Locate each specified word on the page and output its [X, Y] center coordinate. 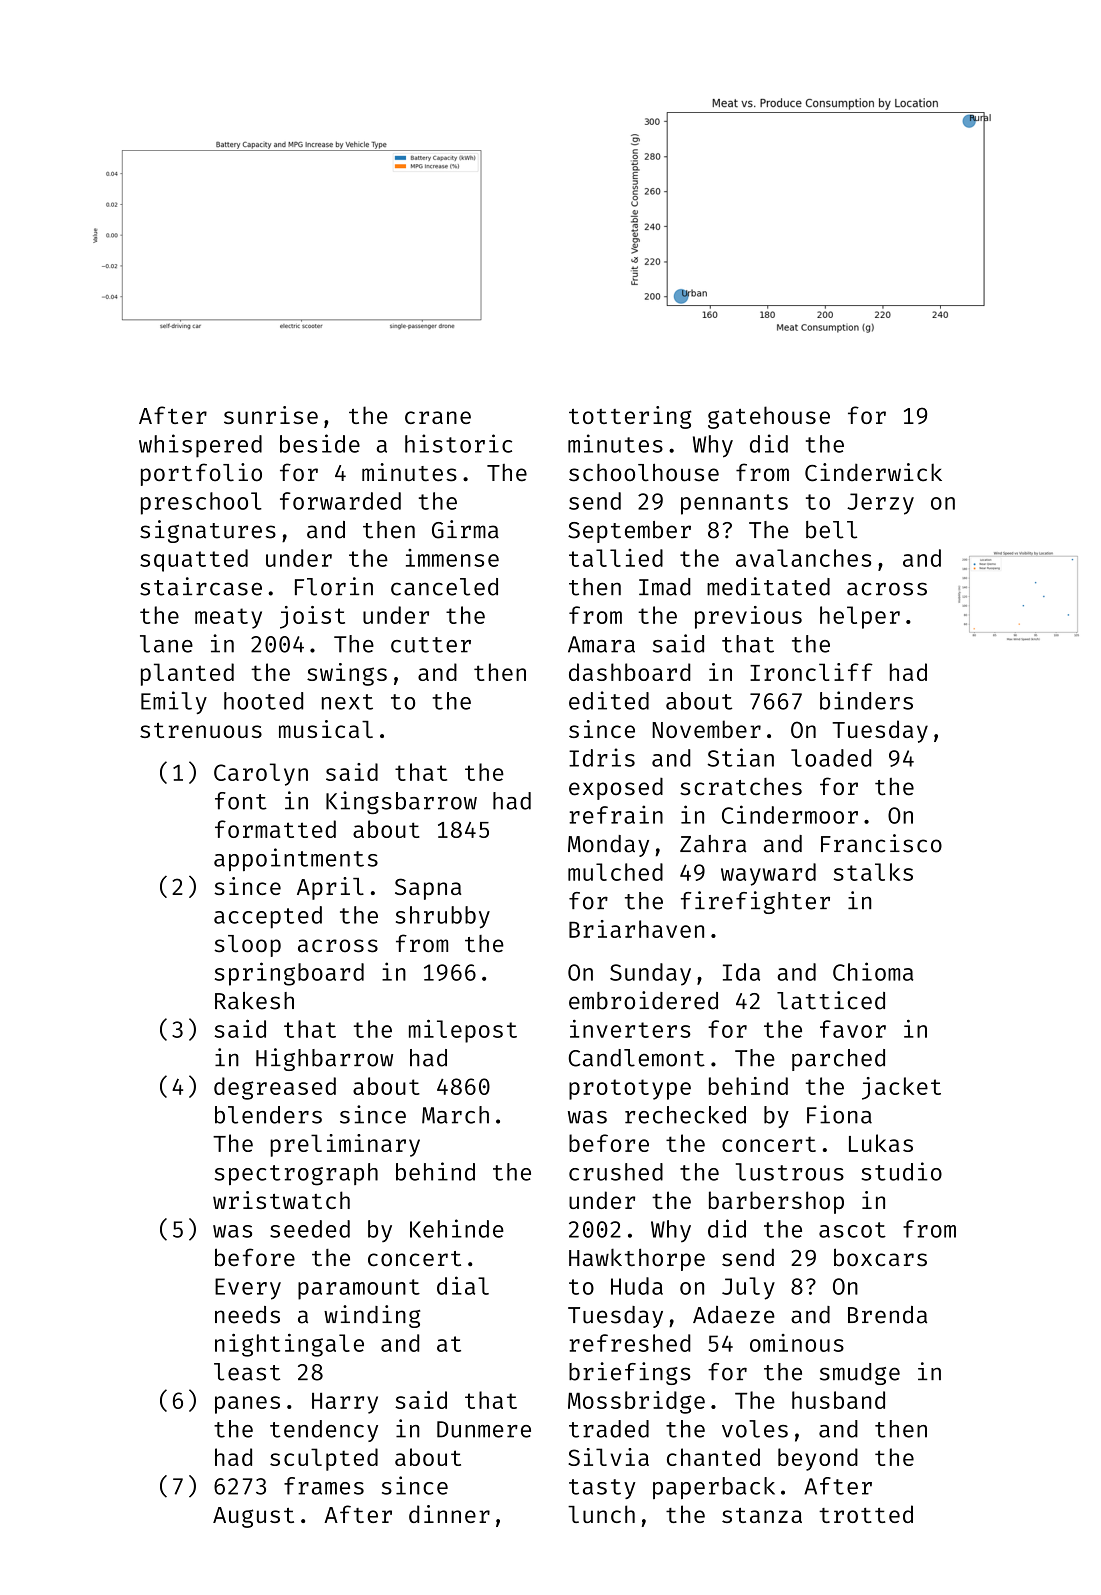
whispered [200, 446]
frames [324, 1486]
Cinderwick [873, 472]
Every [248, 1289]
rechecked [685, 1115]
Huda [637, 1286]
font [241, 801]
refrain [616, 814]
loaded [831, 758]
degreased [275, 1088]
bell [831, 530]
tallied [616, 558]
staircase [201, 586]
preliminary [345, 1145]
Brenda [887, 1315]
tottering [630, 417]
